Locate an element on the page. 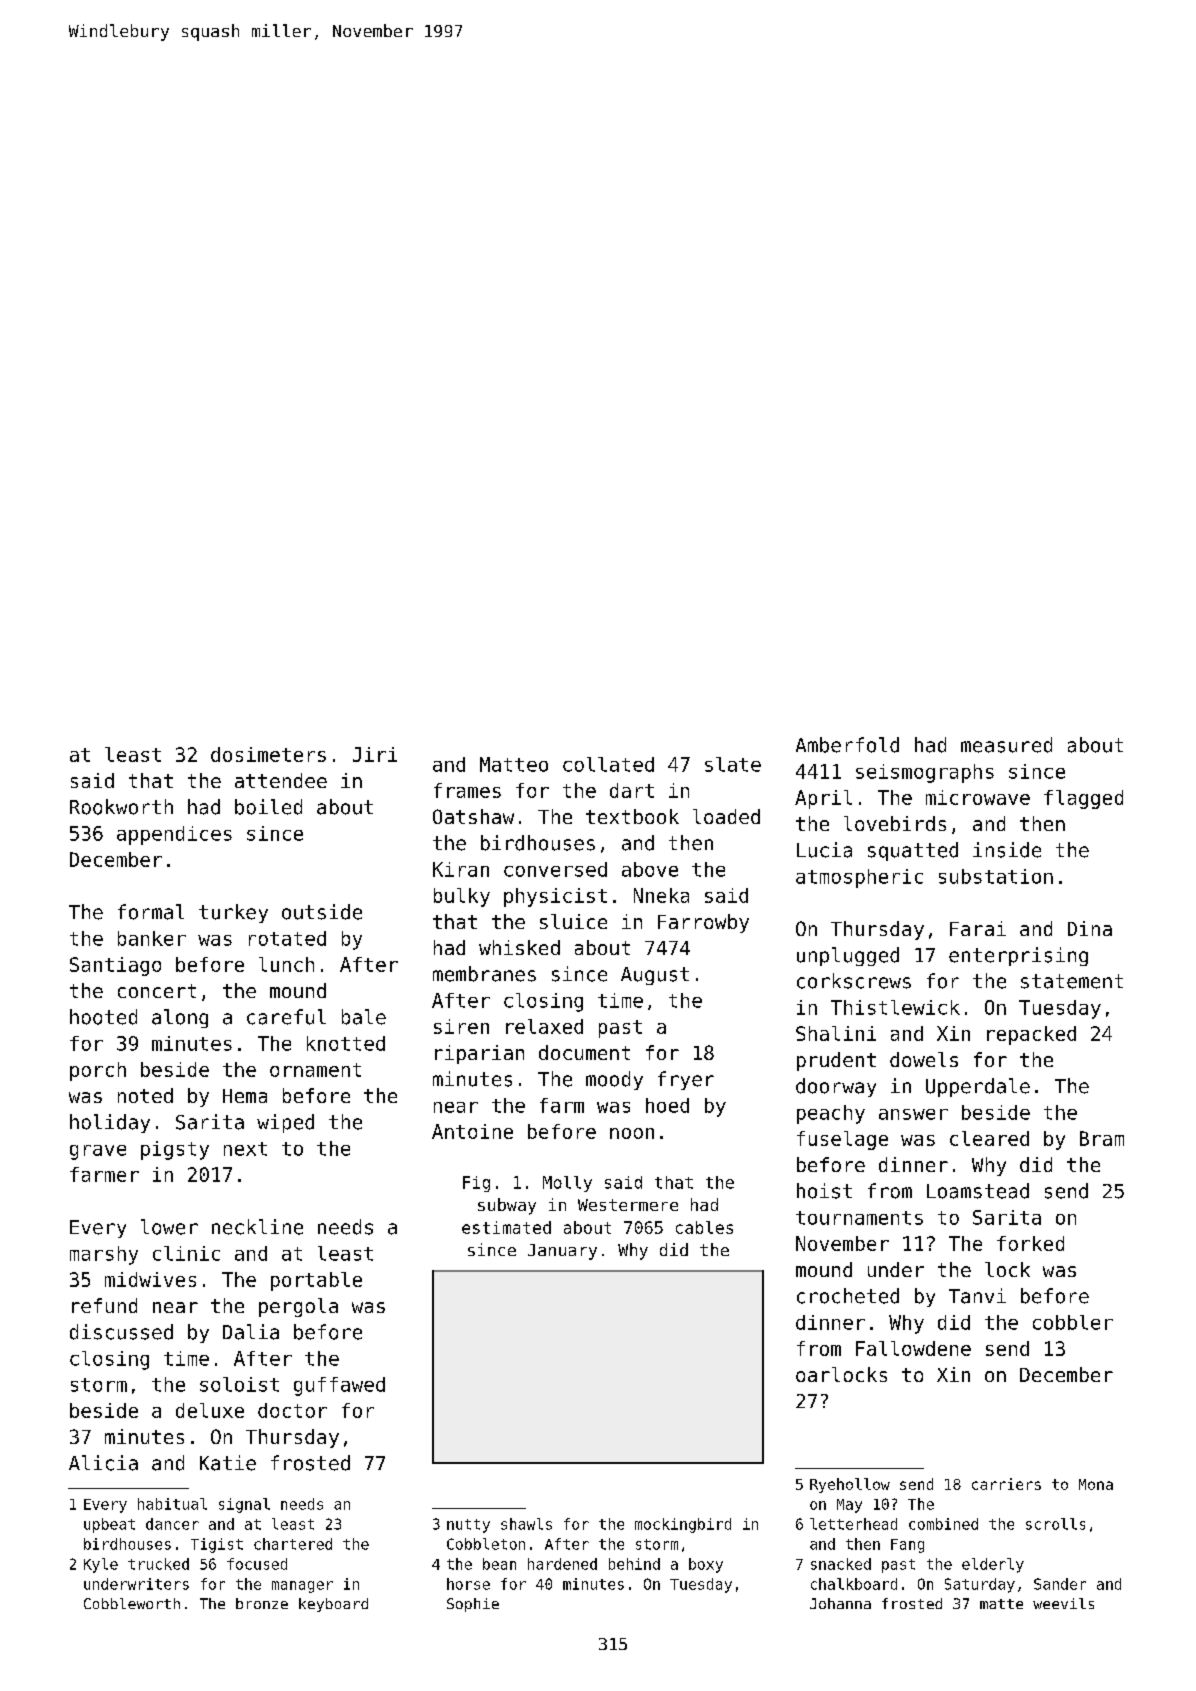  boiled is located at coordinates (268, 807).
